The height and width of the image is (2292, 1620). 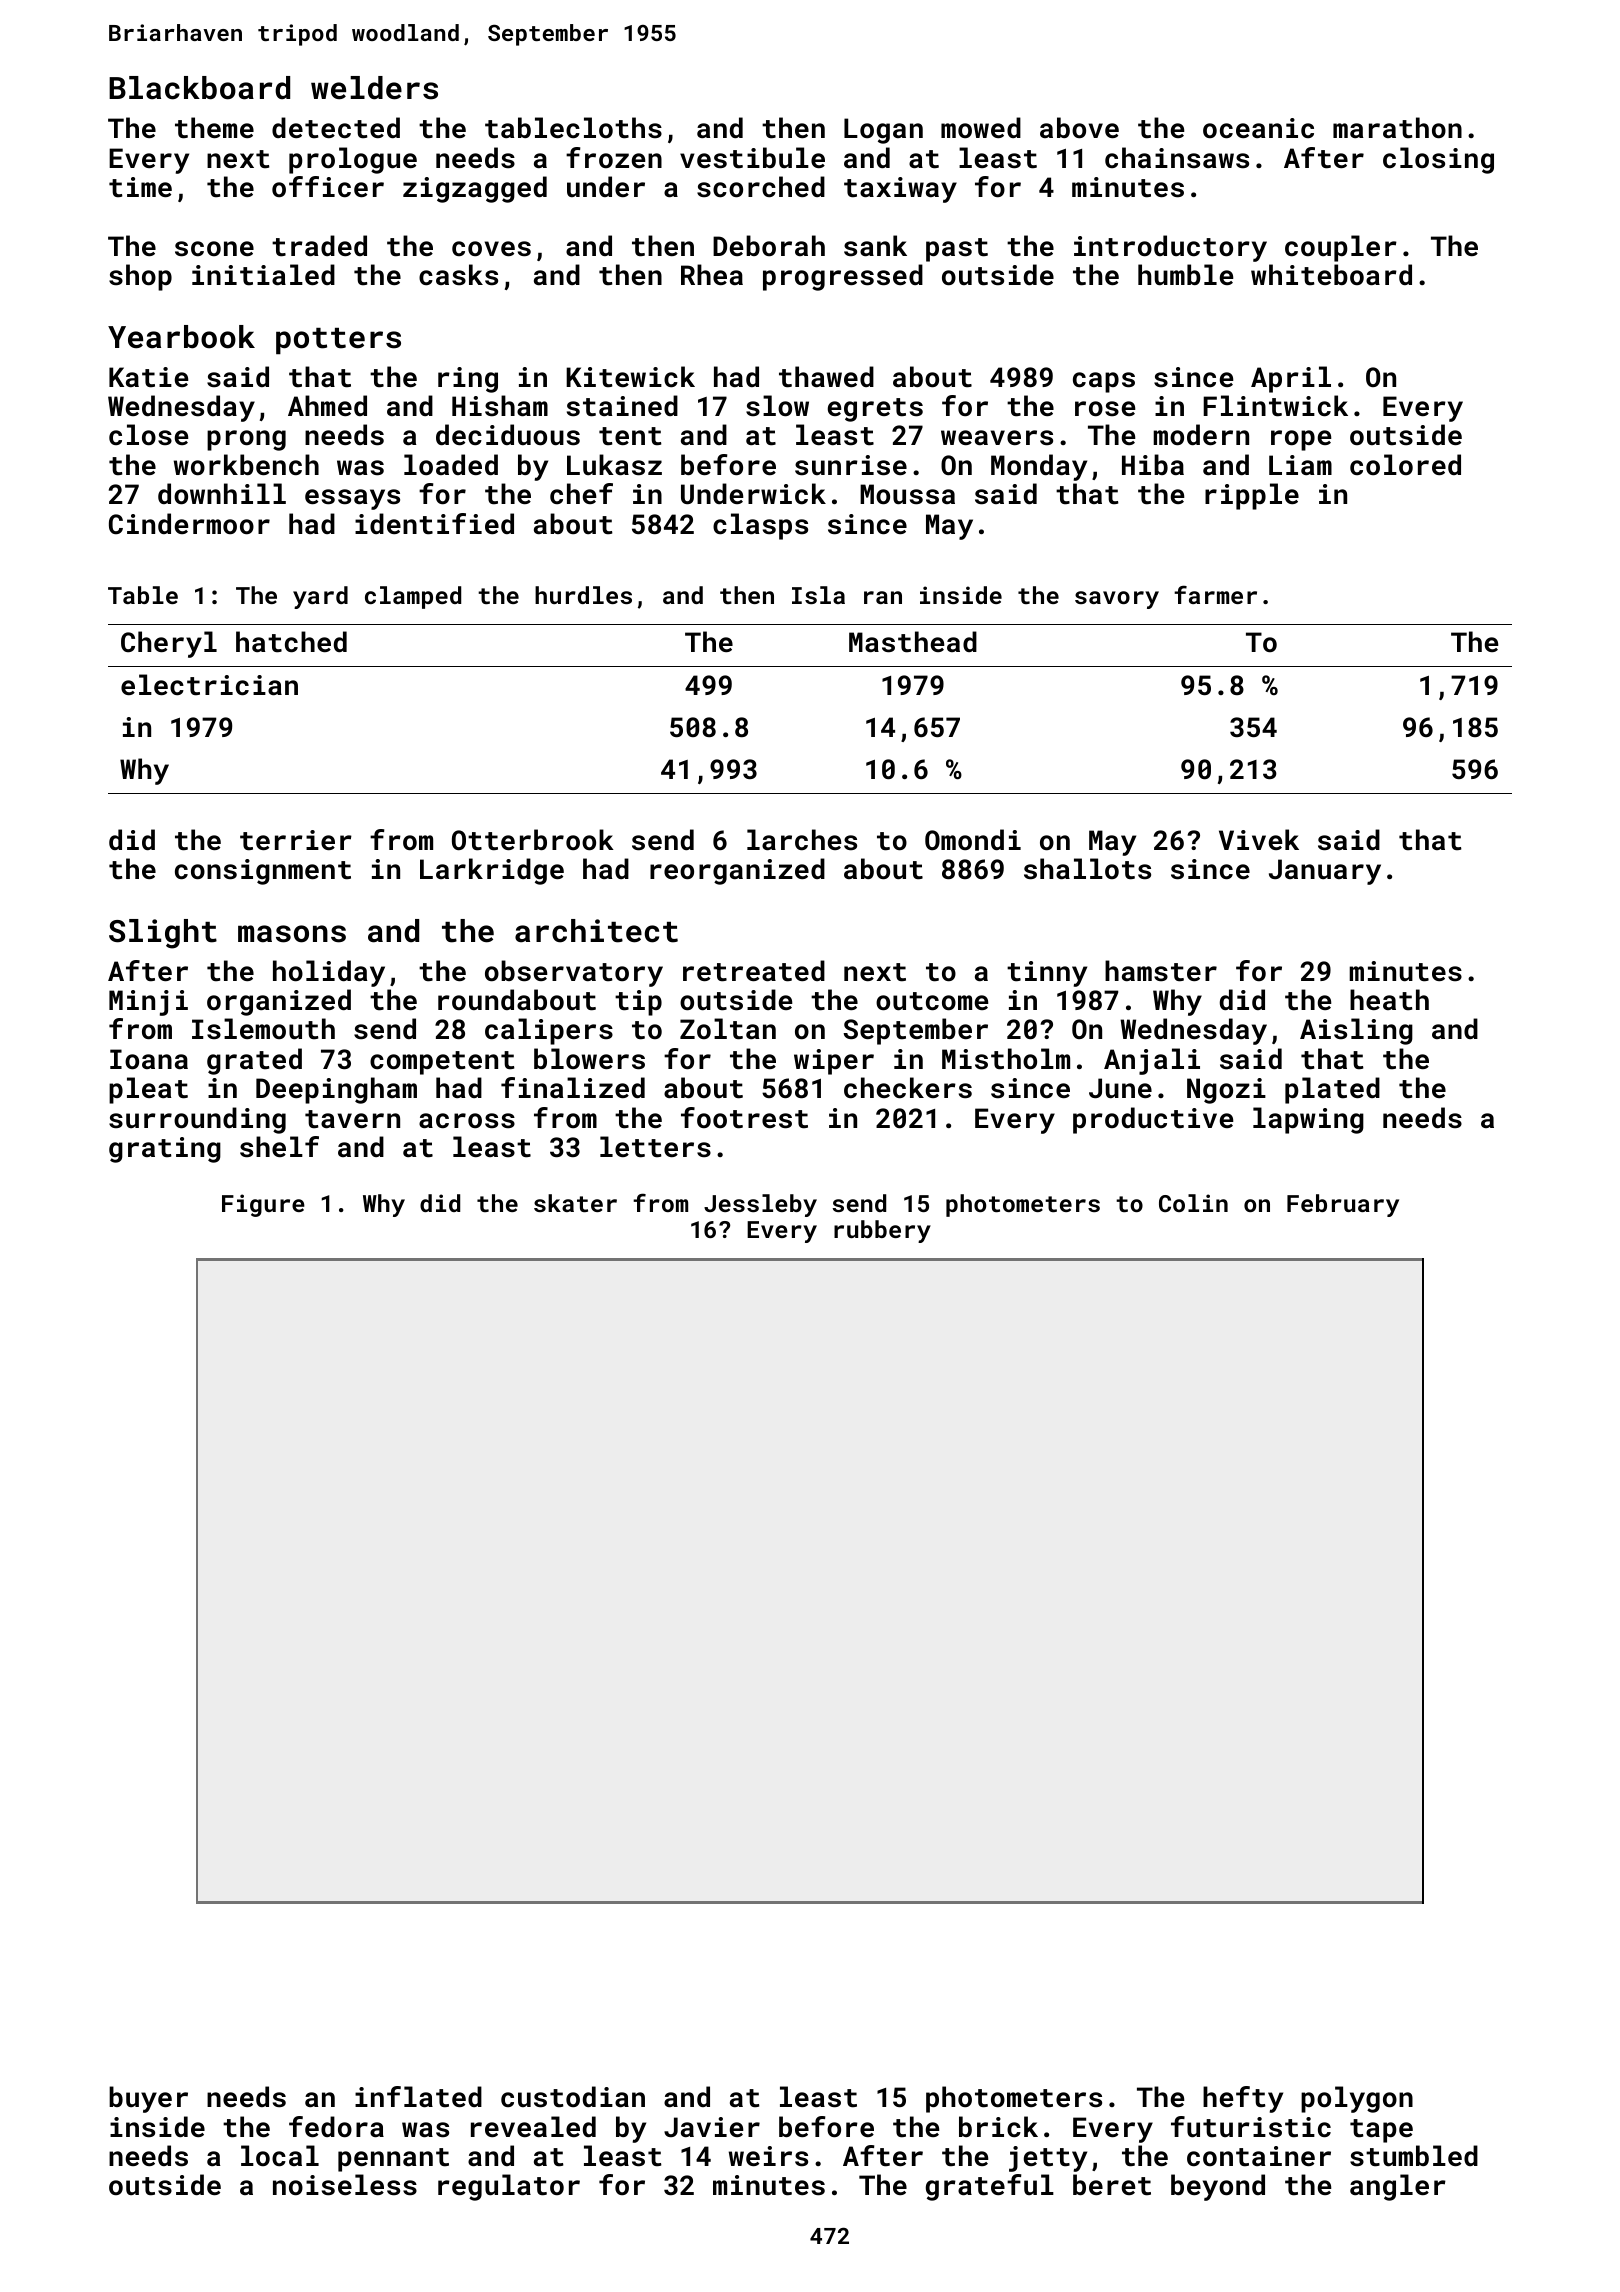 I want to click on welders, so click(x=374, y=88).
